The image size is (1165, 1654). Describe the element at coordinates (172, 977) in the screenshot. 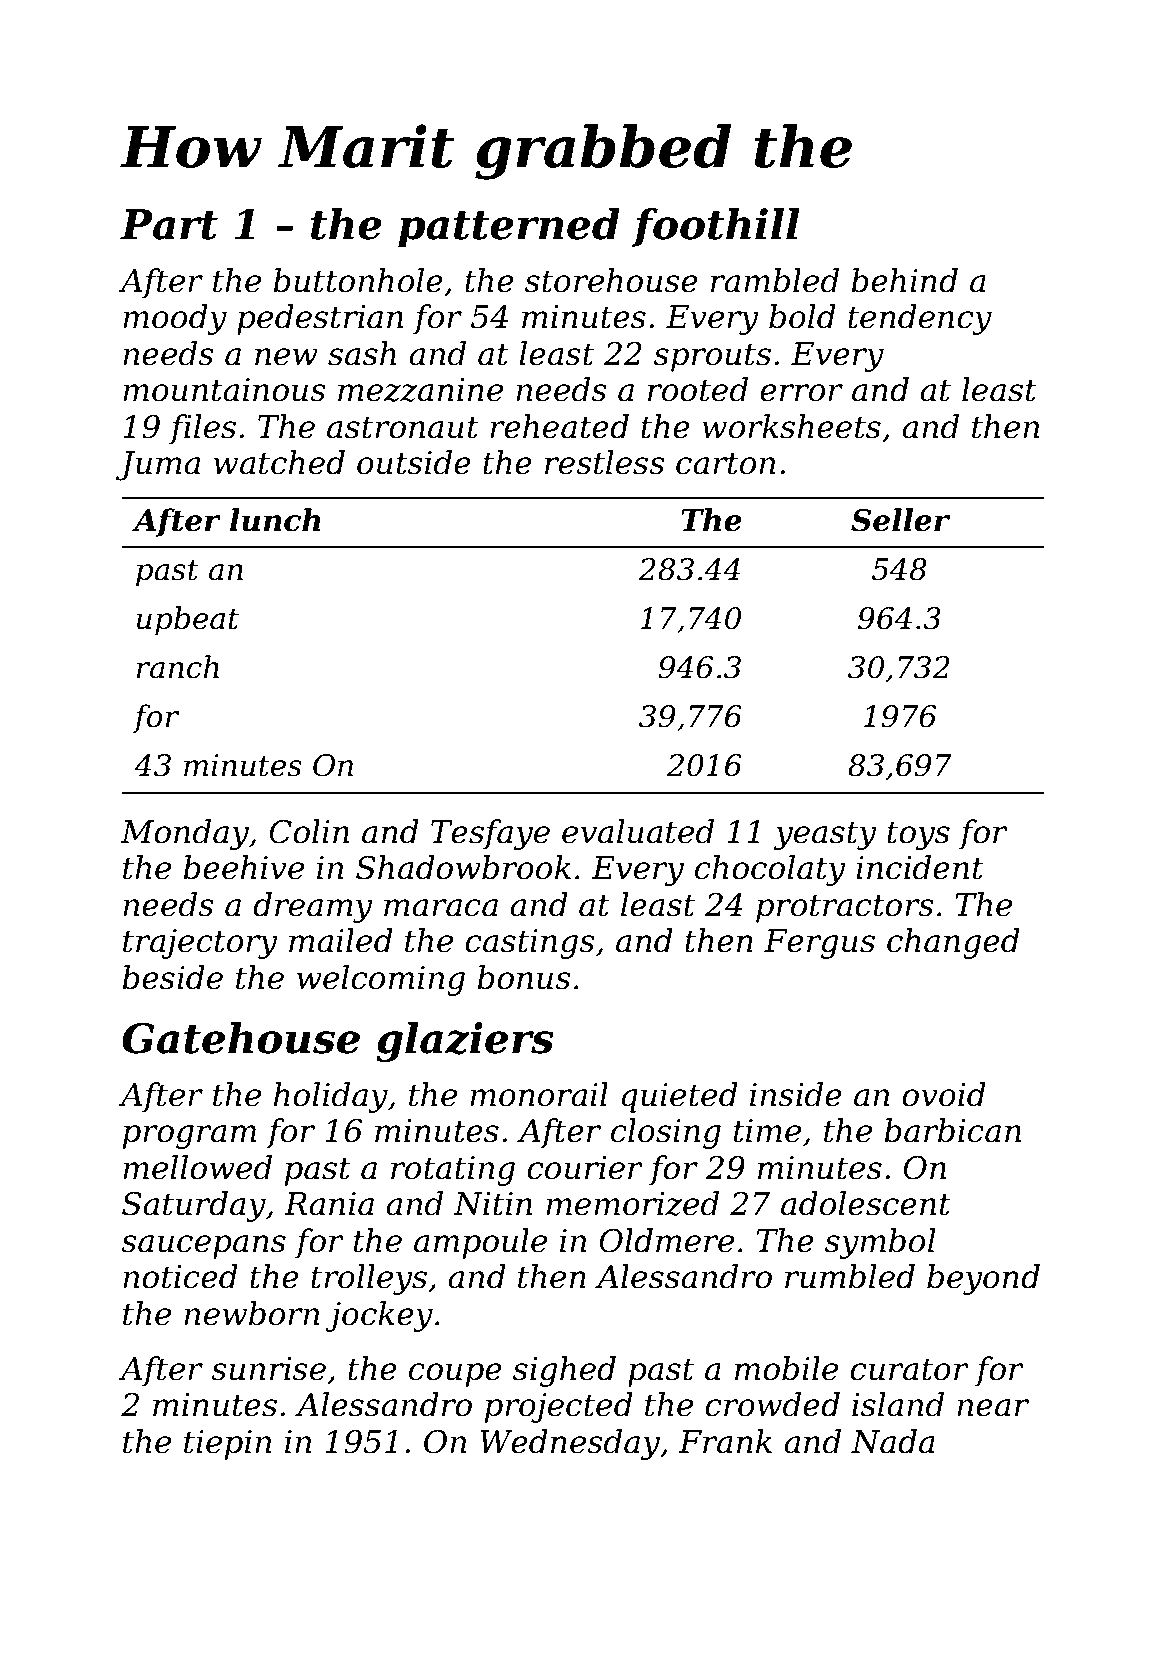

I see `beside` at that location.
